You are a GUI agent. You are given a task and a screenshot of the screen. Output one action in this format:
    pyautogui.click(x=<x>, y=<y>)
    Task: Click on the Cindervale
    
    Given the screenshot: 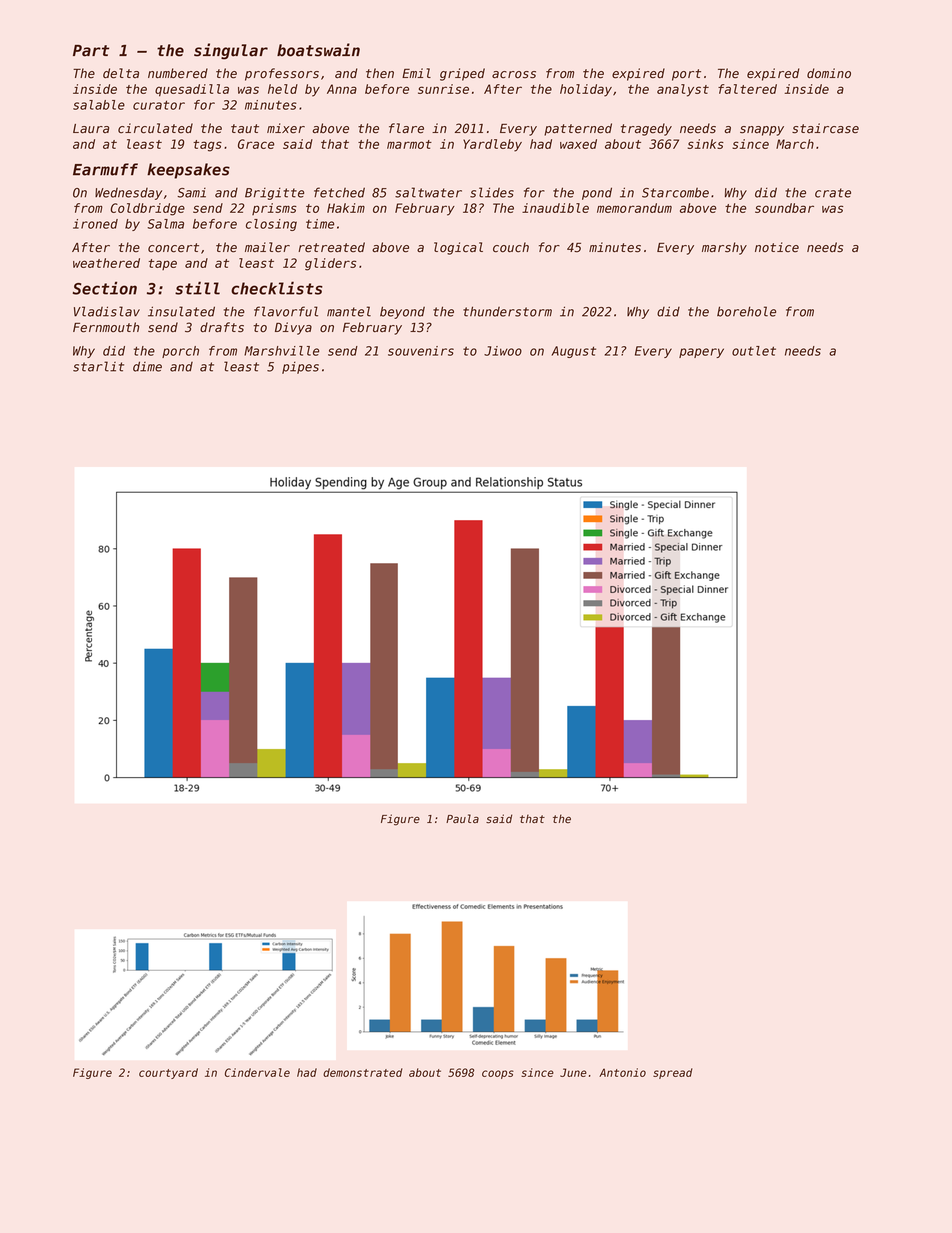 What is the action you would take?
    pyautogui.click(x=257, y=1072)
